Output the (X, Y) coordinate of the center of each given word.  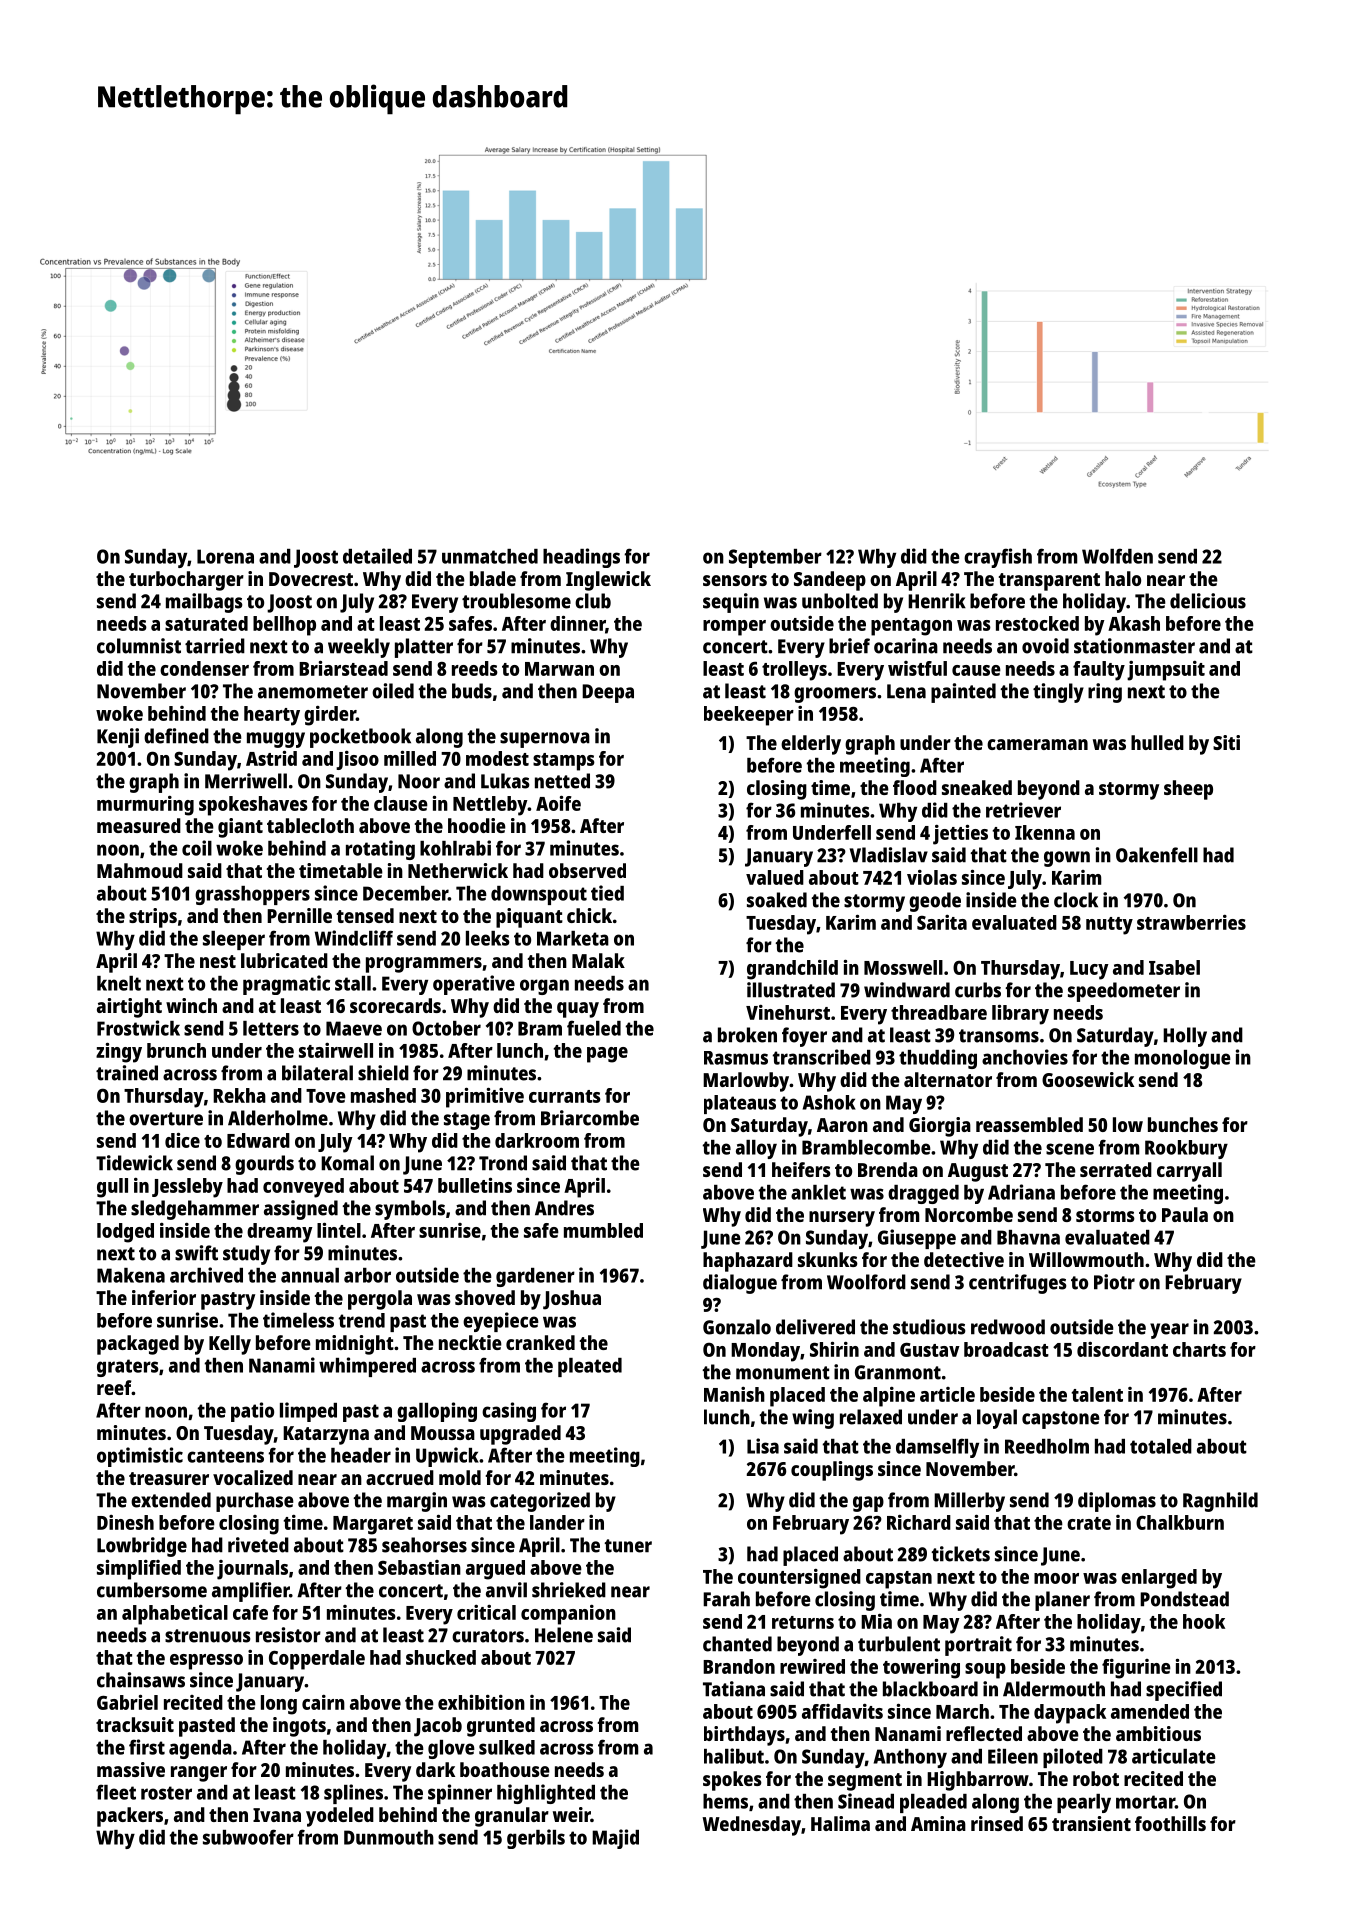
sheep (1188, 790)
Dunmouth (389, 1837)
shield (383, 1073)
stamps (564, 762)
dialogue (740, 1284)
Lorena (225, 556)
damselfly (937, 1448)
